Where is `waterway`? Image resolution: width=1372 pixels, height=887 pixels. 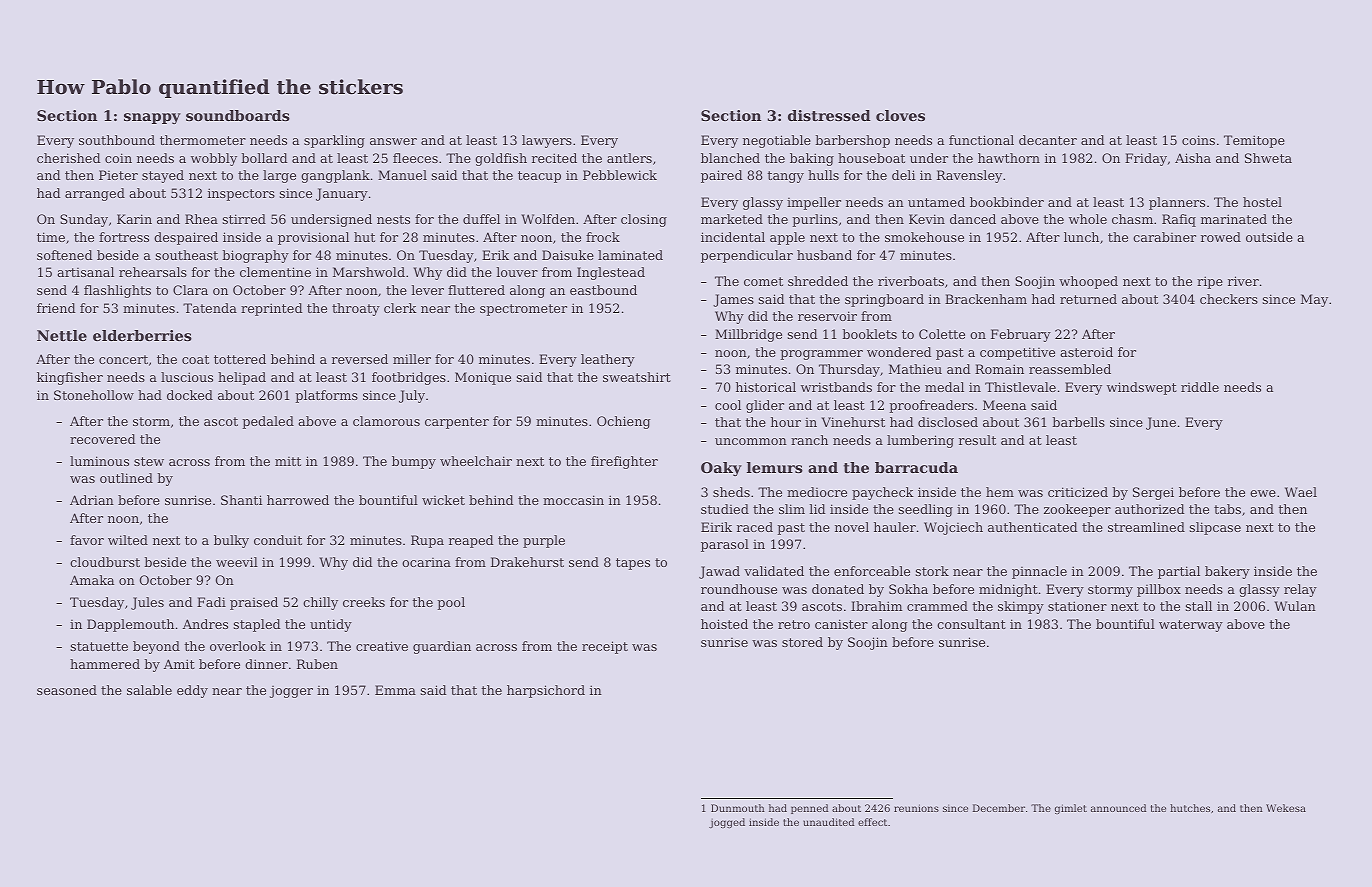
waterway is located at coordinates (1191, 626).
